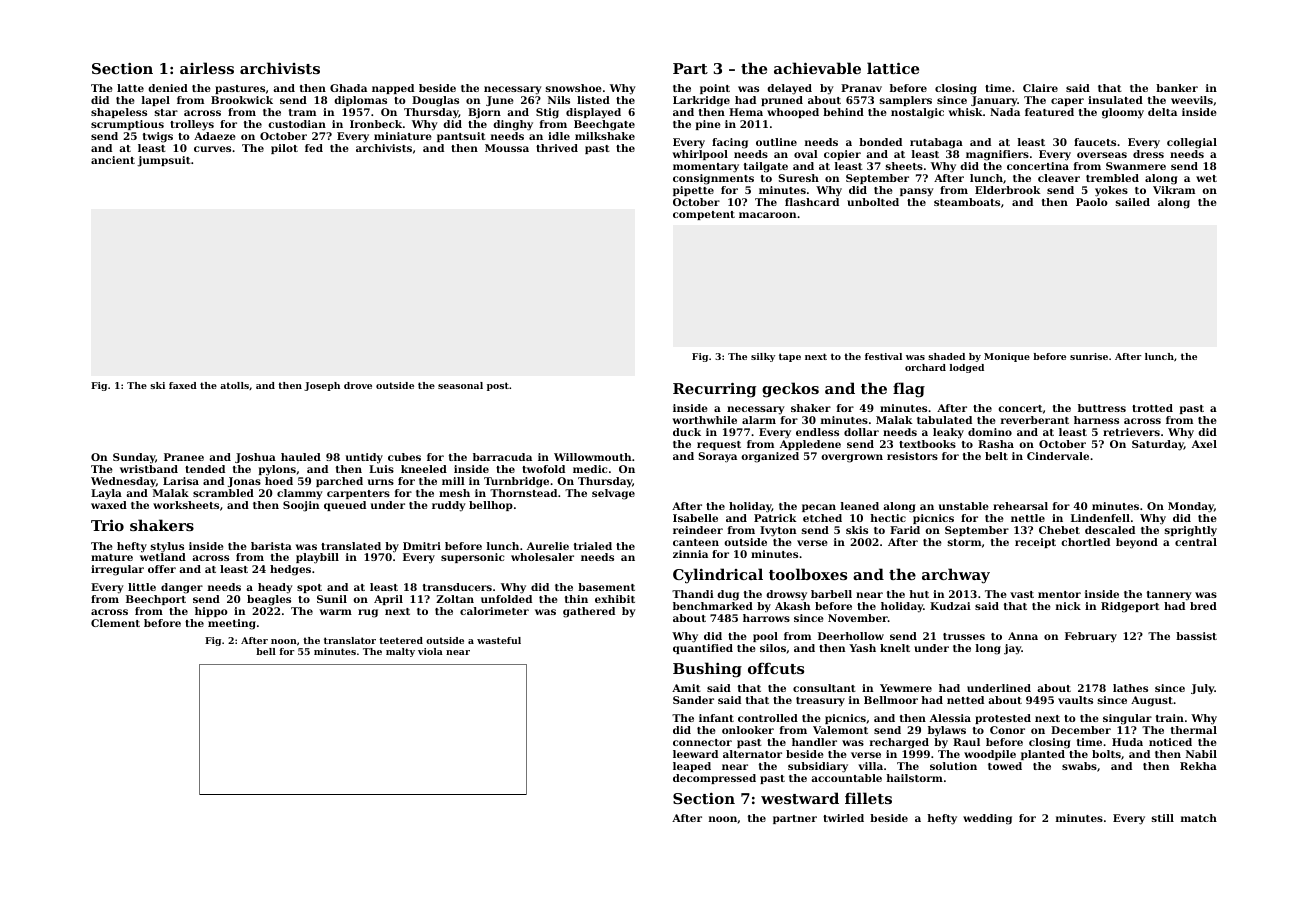 This screenshot has width=1308, height=924. What do you see at coordinates (502, 457) in the screenshot?
I see `barracuda` at bounding box center [502, 457].
